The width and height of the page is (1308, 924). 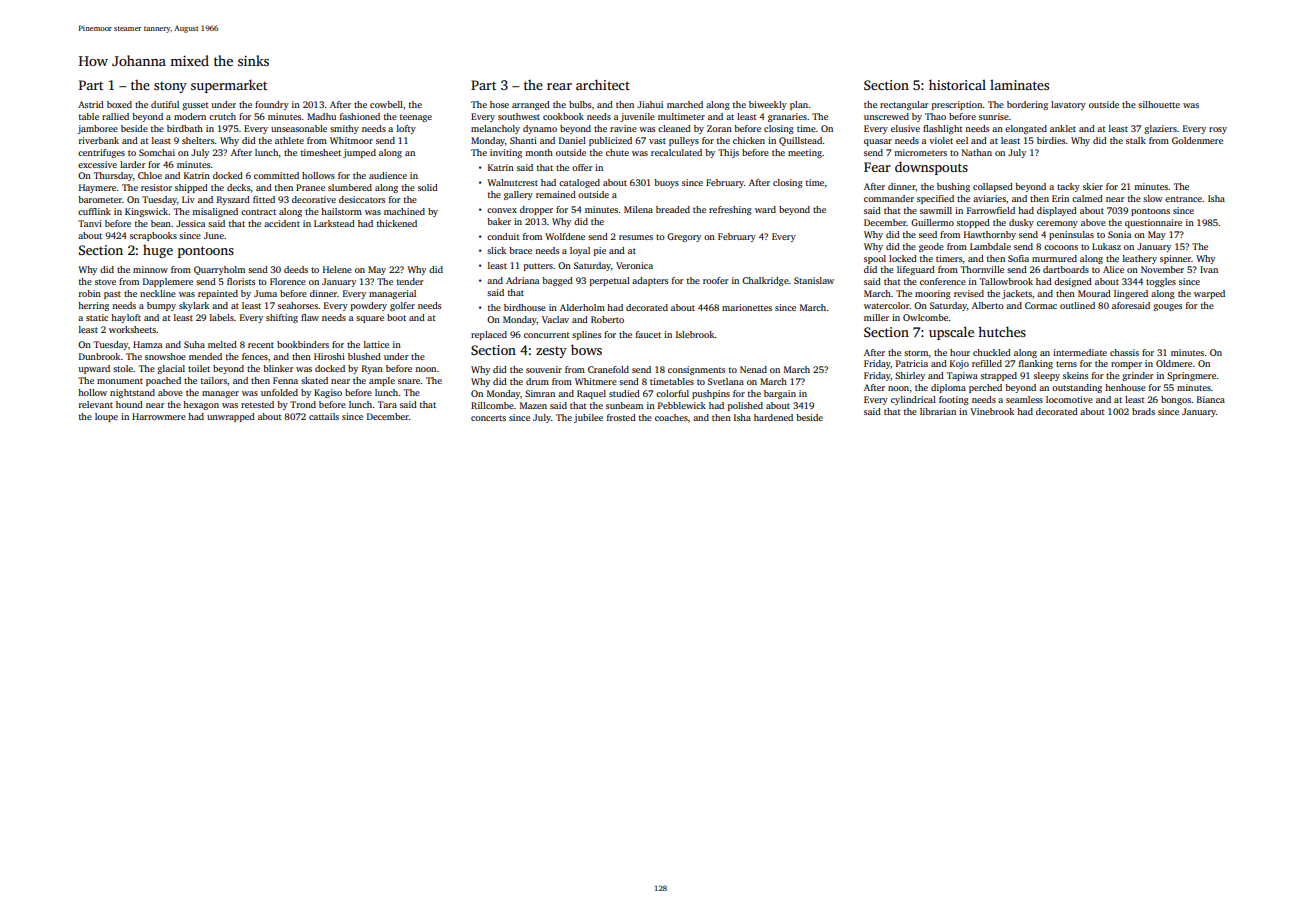 What do you see at coordinates (1106, 246) in the page?
I see `Lukasz` at bounding box center [1106, 246].
